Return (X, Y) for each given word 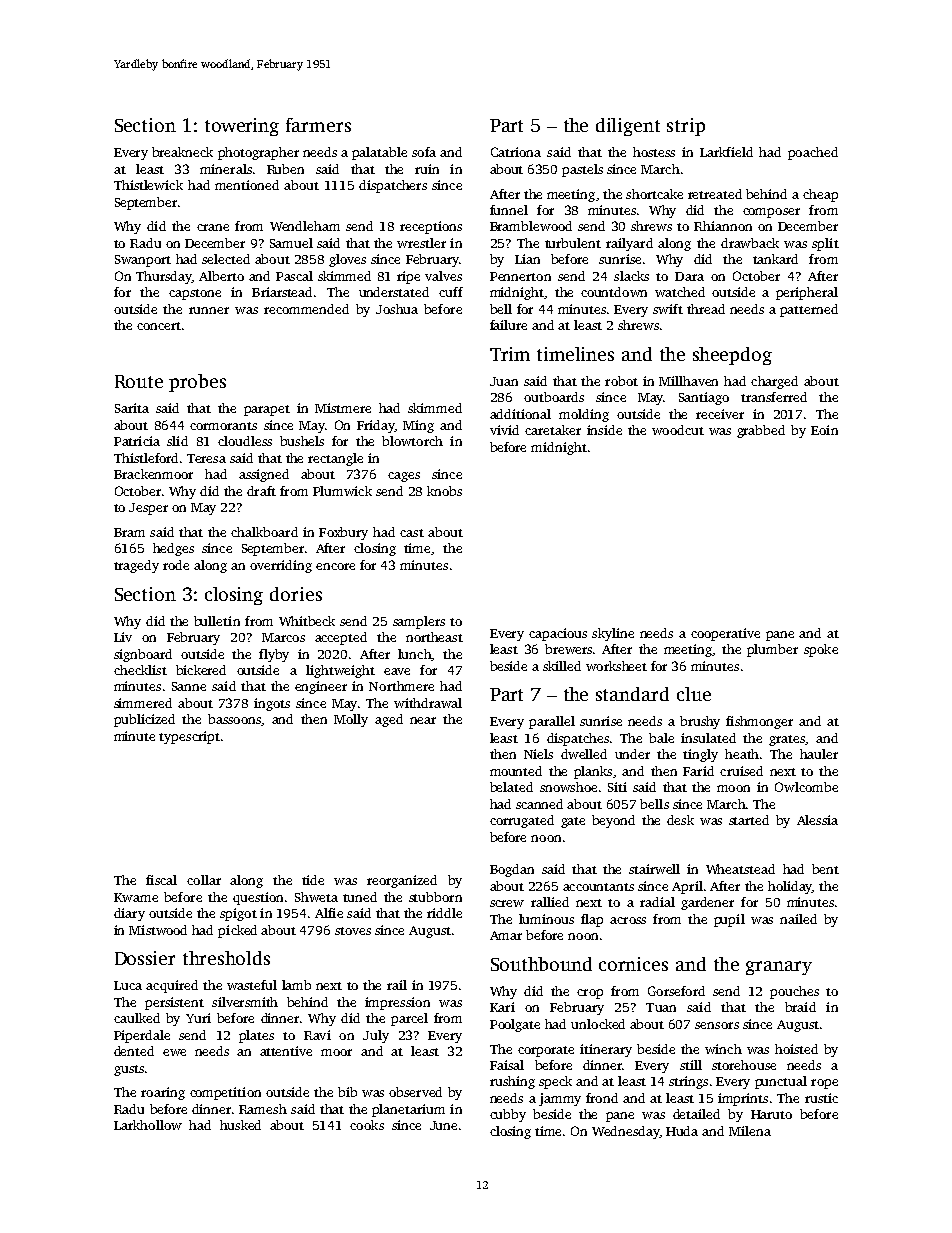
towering (242, 127)
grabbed (761, 431)
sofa (424, 152)
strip (686, 127)
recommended (306, 309)
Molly (351, 720)
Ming (418, 426)
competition (225, 1093)
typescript (189, 737)
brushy (700, 722)
